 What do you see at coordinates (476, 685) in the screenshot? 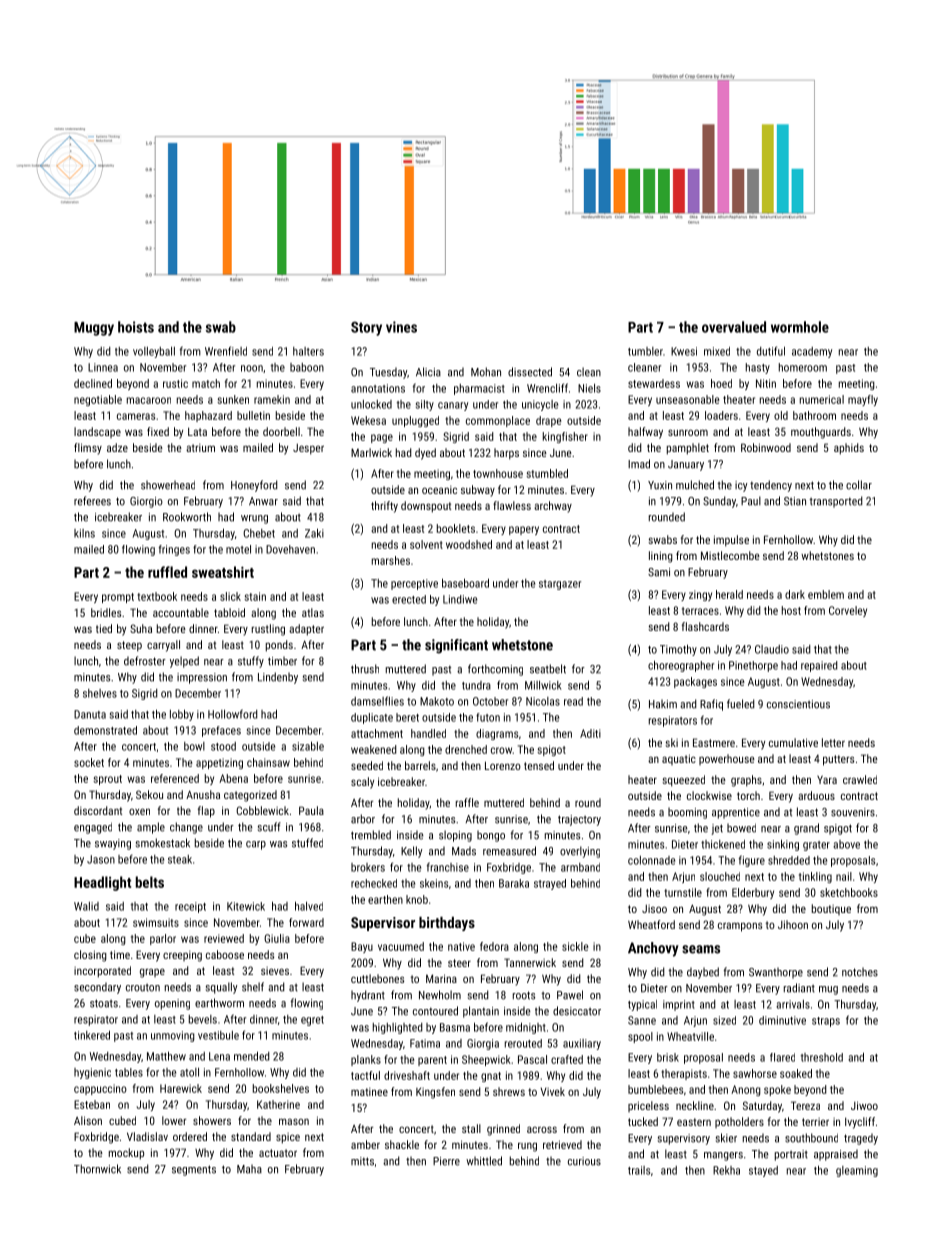
I see `tundra` at bounding box center [476, 685].
